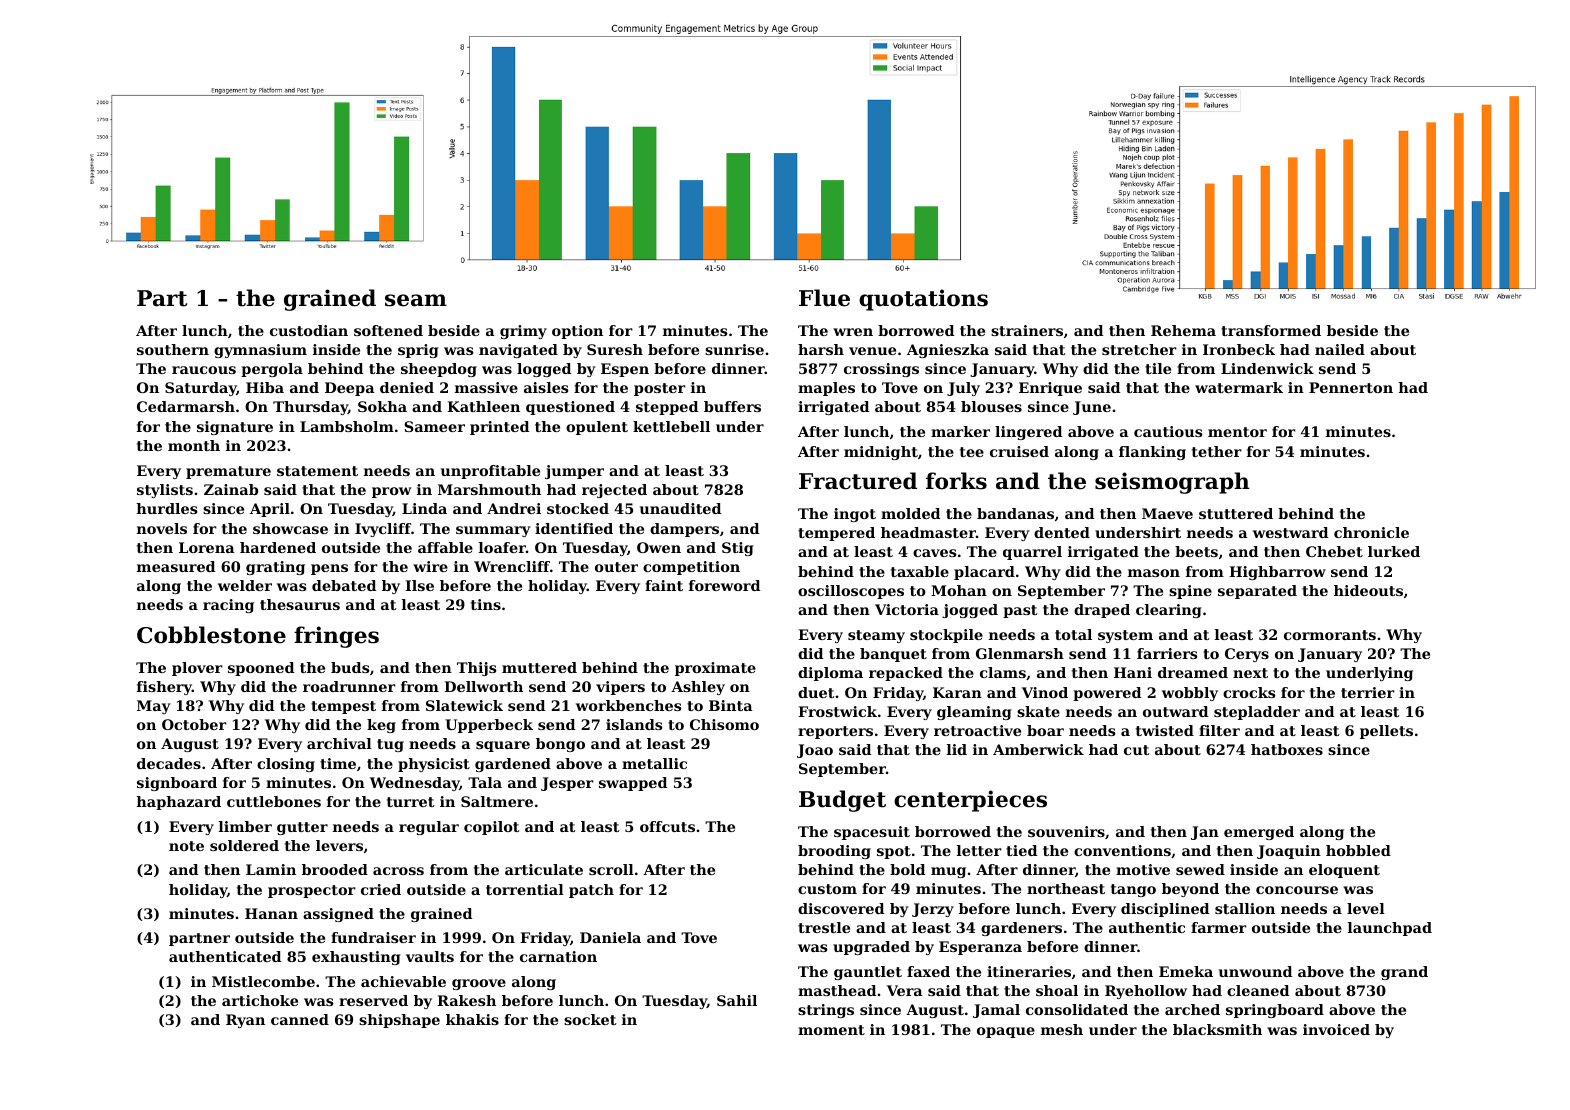 The width and height of the screenshot is (1570, 1110). I want to click on seam, so click(416, 300).
